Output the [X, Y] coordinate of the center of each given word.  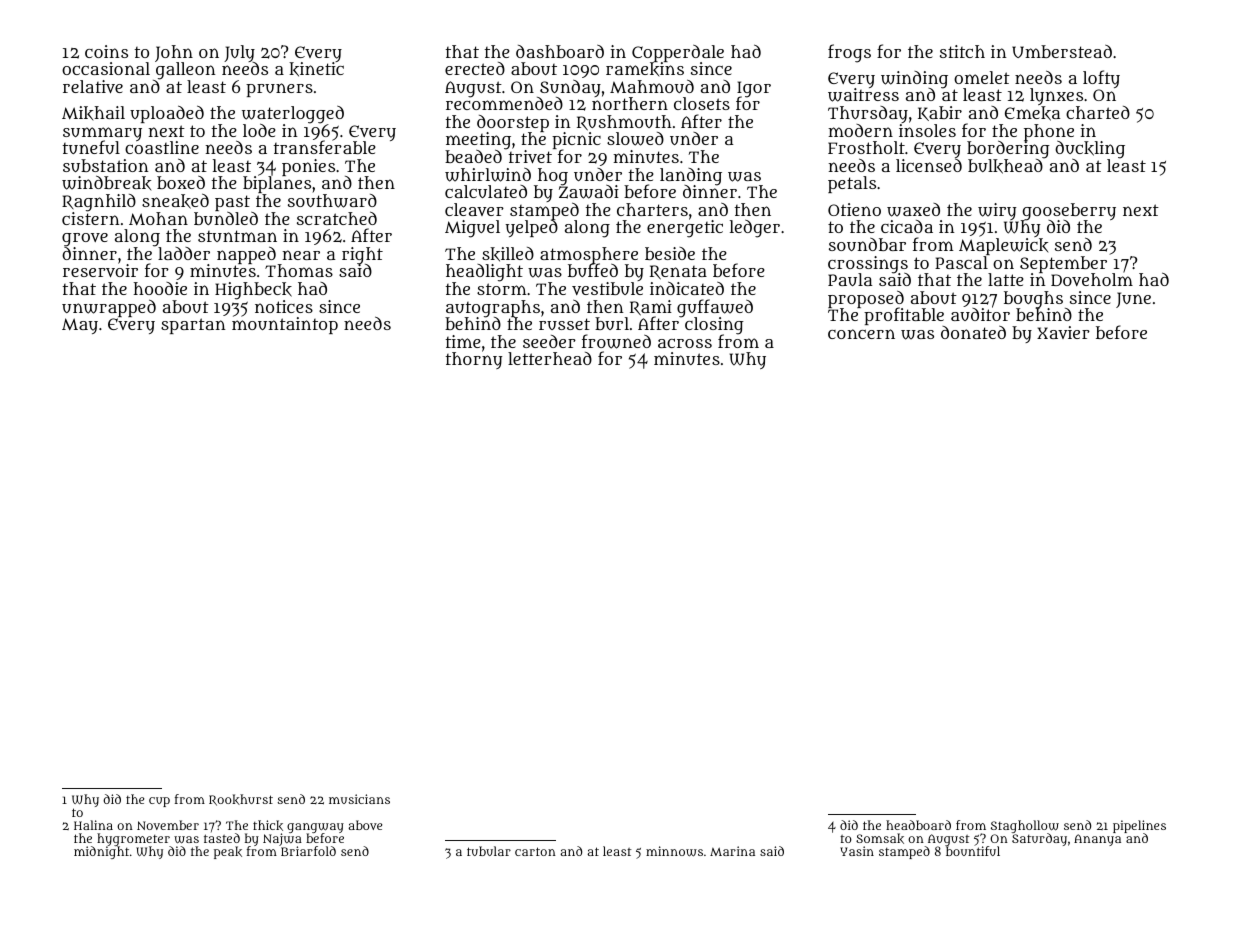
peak [228, 852]
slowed [635, 139]
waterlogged [293, 115]
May [80, 326]
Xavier [1063, 332]
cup [159, 802]
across [685, 343]
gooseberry [1068, 212]
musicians [359, 799]
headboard [918, 825]
